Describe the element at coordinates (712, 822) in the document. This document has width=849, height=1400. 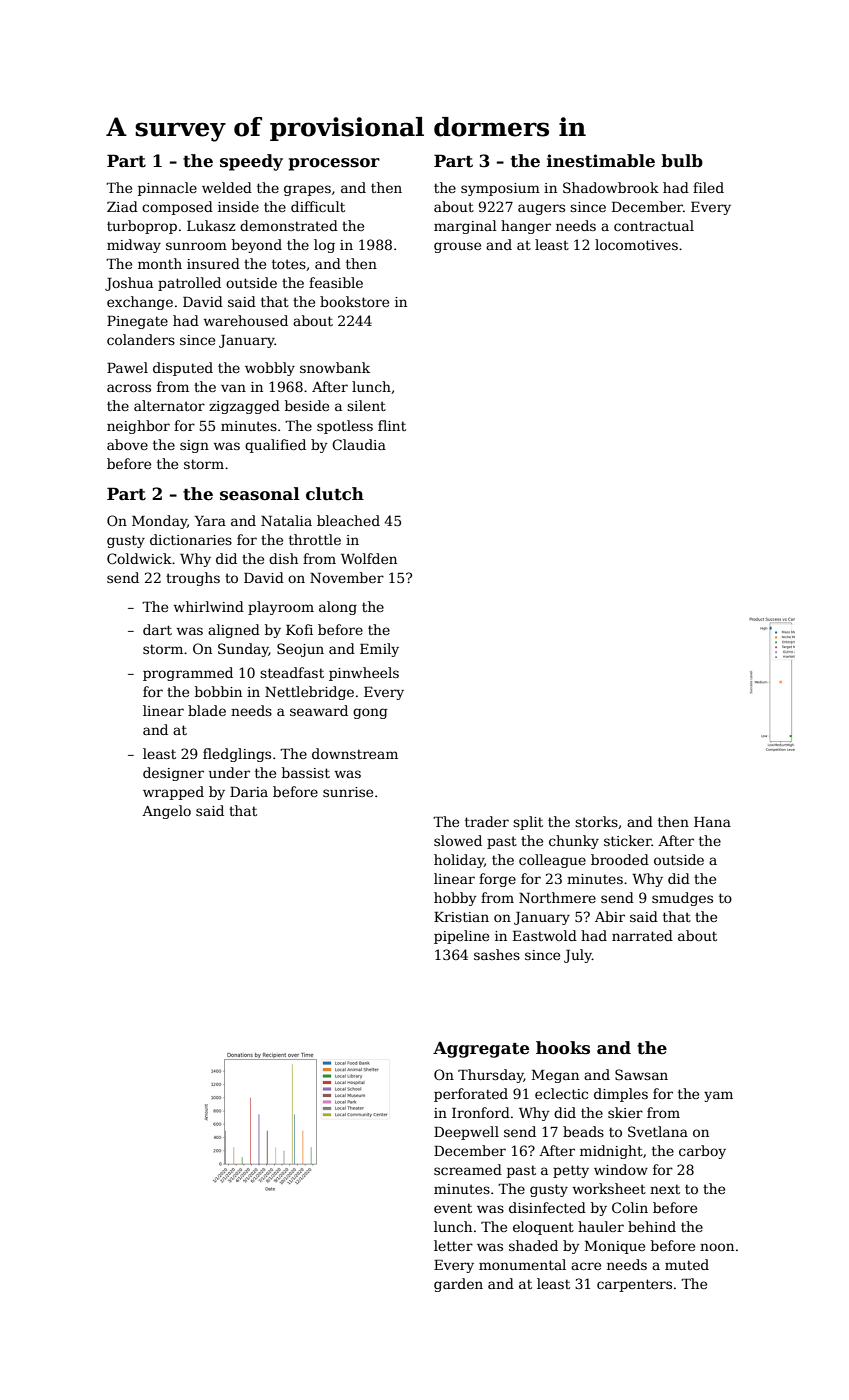
I see `Hana` at that location.
